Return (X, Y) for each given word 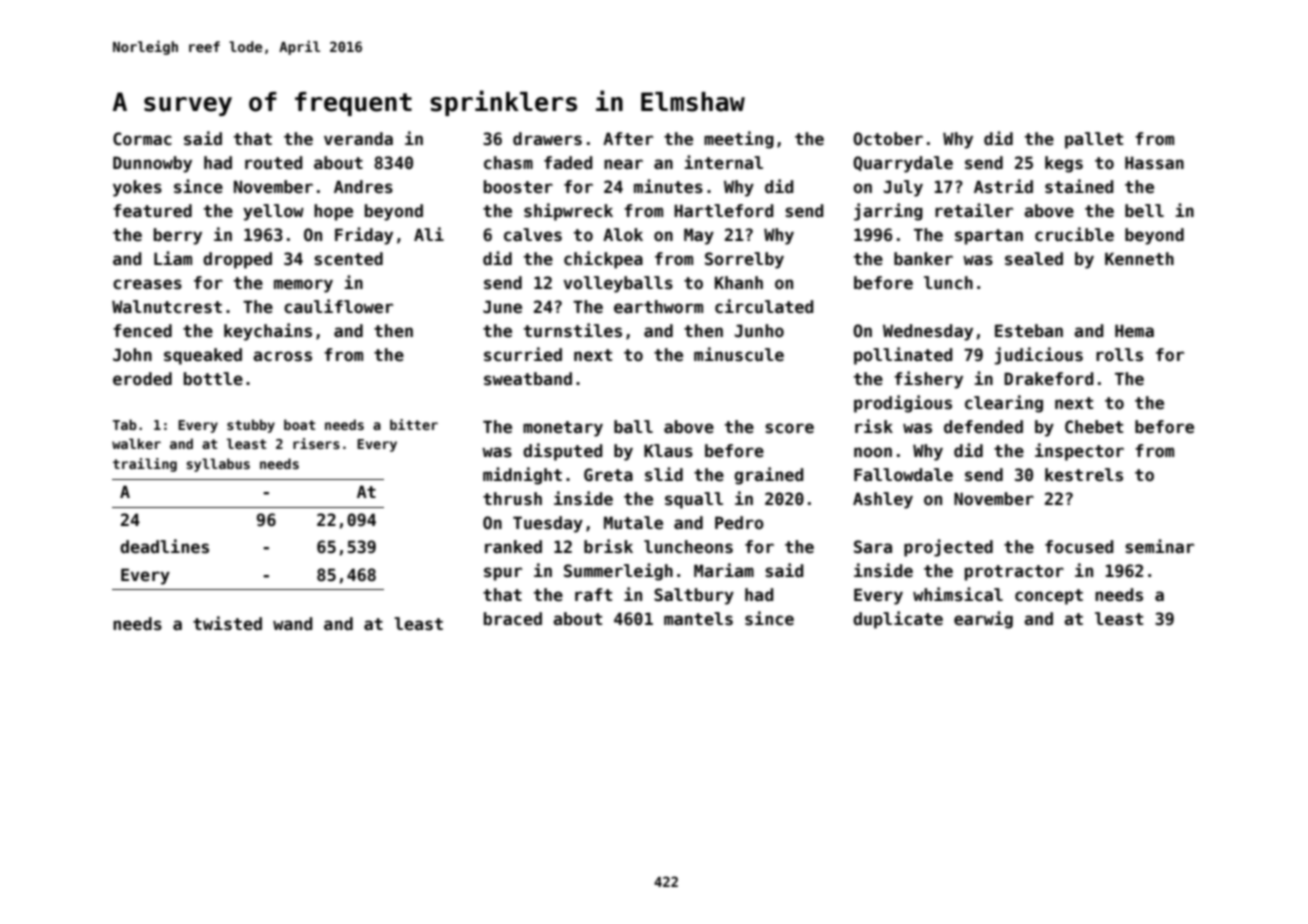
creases (147, 284)
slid (664, 474)
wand (293, 624)
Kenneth (1139, 259)
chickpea (603, 260)
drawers (547, 139)
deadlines (164, 546)
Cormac (142, 139)
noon (873, 452)
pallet (1094, 140)
